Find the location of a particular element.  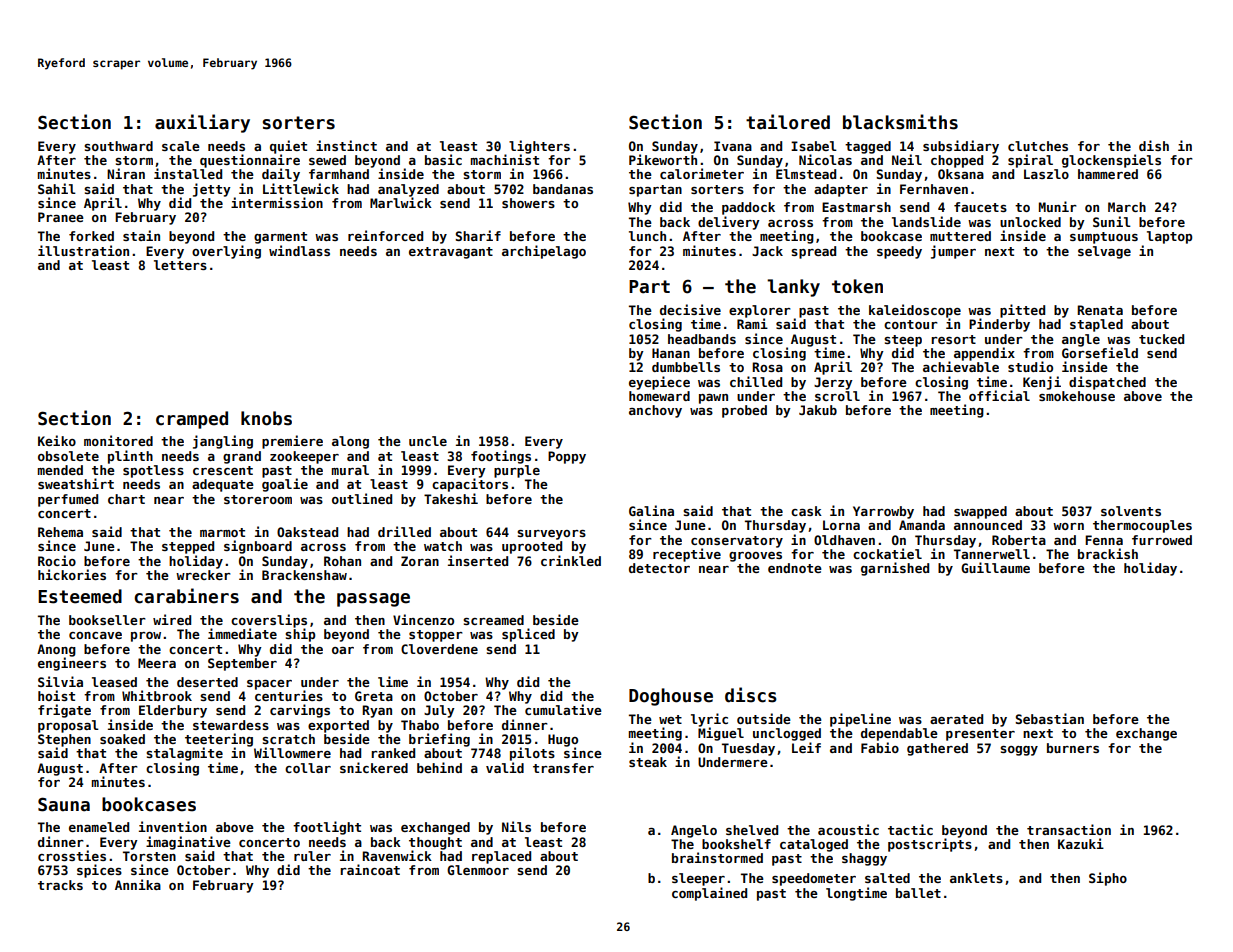

Sebastian is located at coordinates (1050, 718).
